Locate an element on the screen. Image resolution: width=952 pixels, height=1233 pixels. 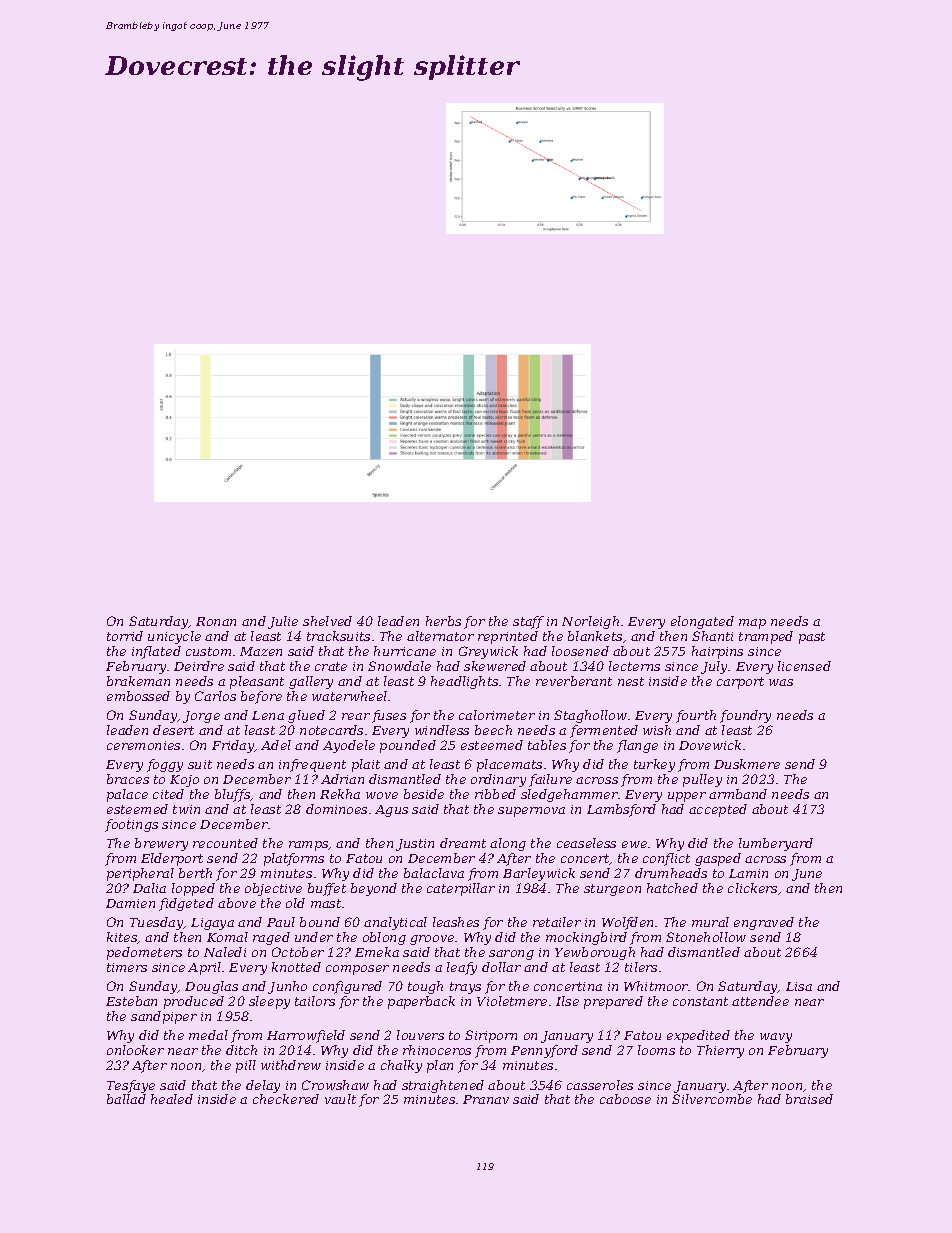
past is located at coordinates (812, 638).
